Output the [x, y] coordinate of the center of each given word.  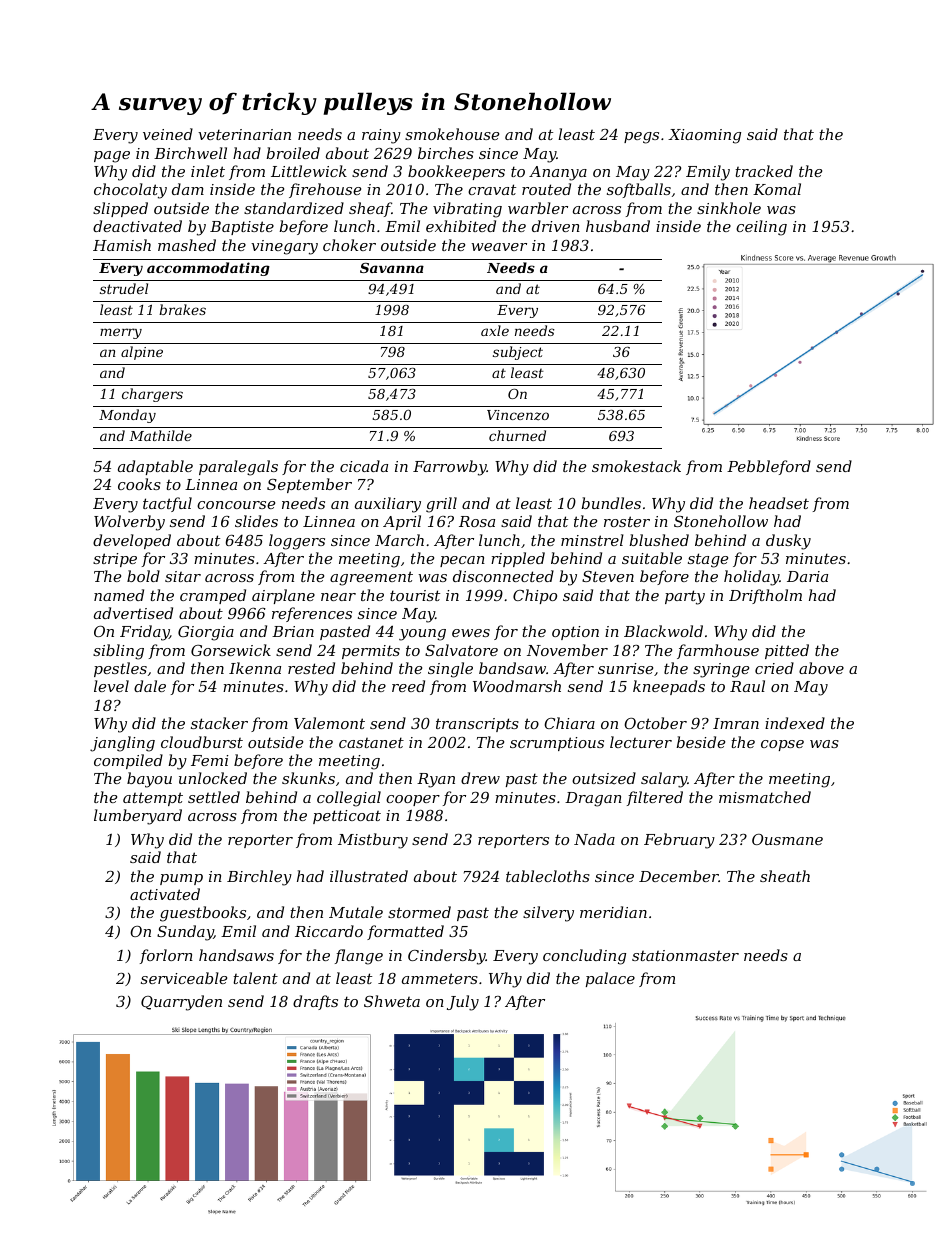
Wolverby [129, 523]
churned [517, 435]
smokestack [636, 466]
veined [168, 134]
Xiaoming [704, 136]
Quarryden [181, 1003]
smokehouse [452, 134]
